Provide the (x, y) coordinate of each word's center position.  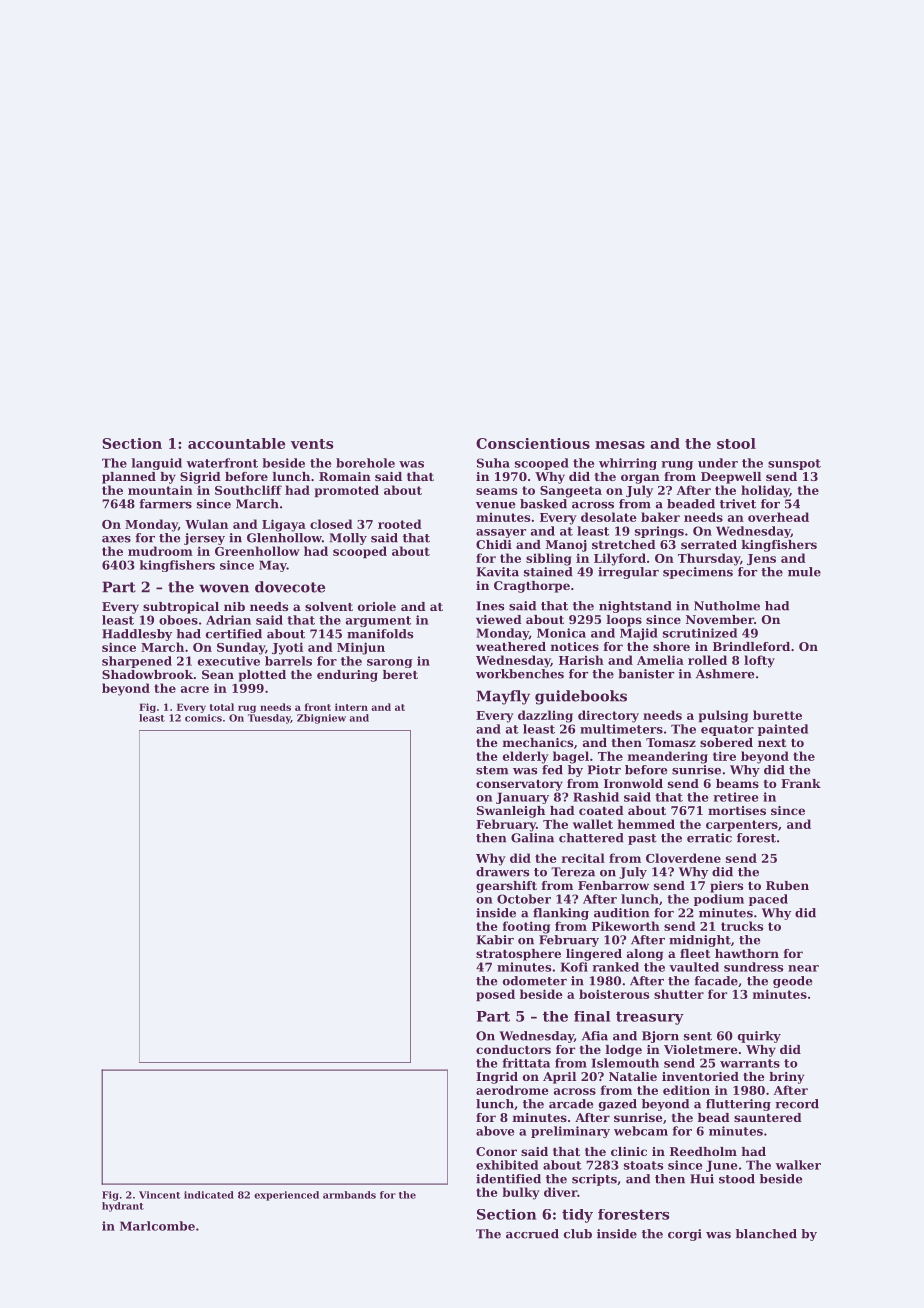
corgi (685, 1235)
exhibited (507, 1165)
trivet (738, 504)
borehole (365, 463)
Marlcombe (157, 1226)
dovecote (290, 587)
